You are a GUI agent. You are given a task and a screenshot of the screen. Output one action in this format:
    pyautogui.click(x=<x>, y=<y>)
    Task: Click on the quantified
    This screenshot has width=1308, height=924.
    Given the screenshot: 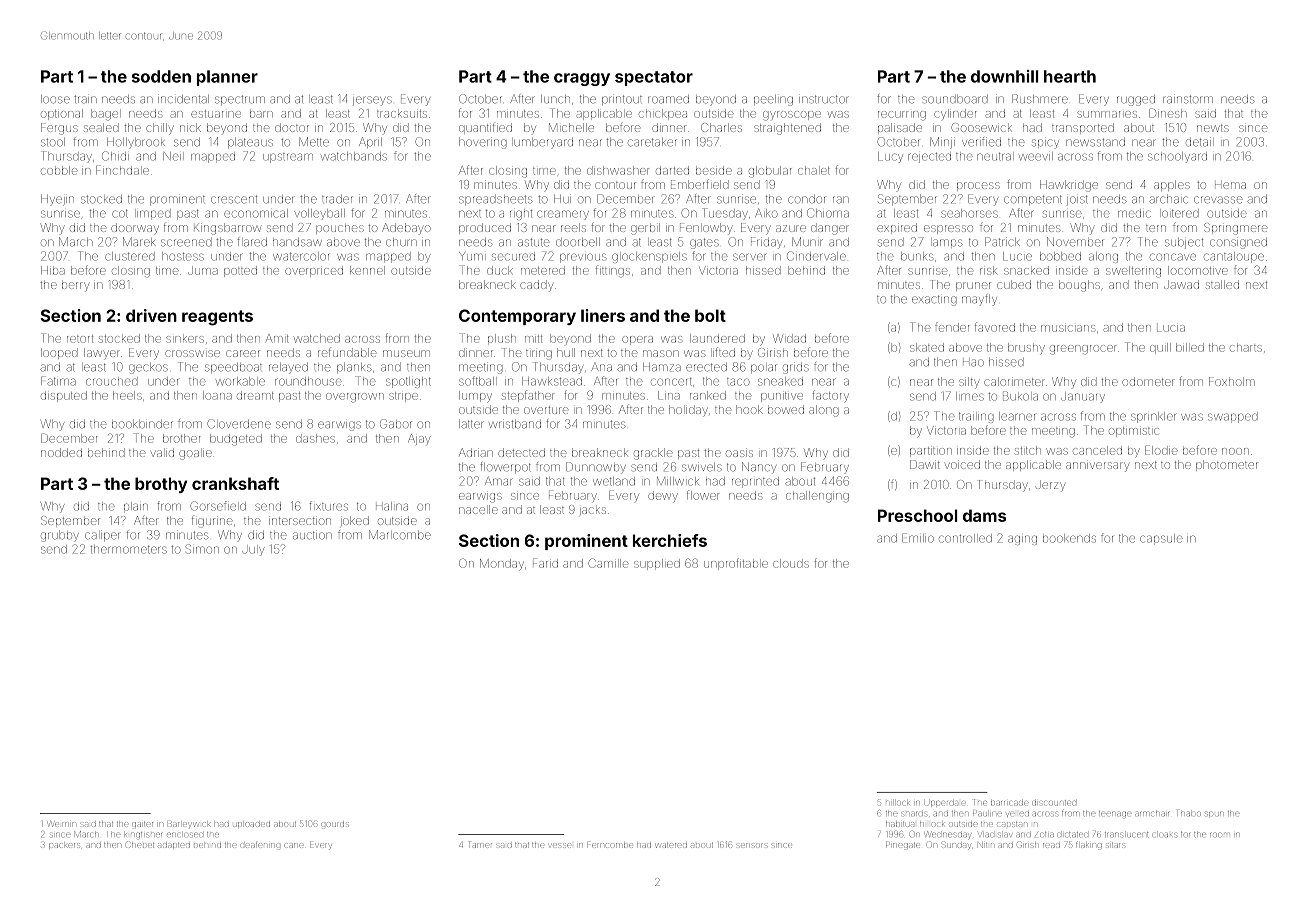 What is the action you would take?
    pyautogui.click(x=485, y=128)
